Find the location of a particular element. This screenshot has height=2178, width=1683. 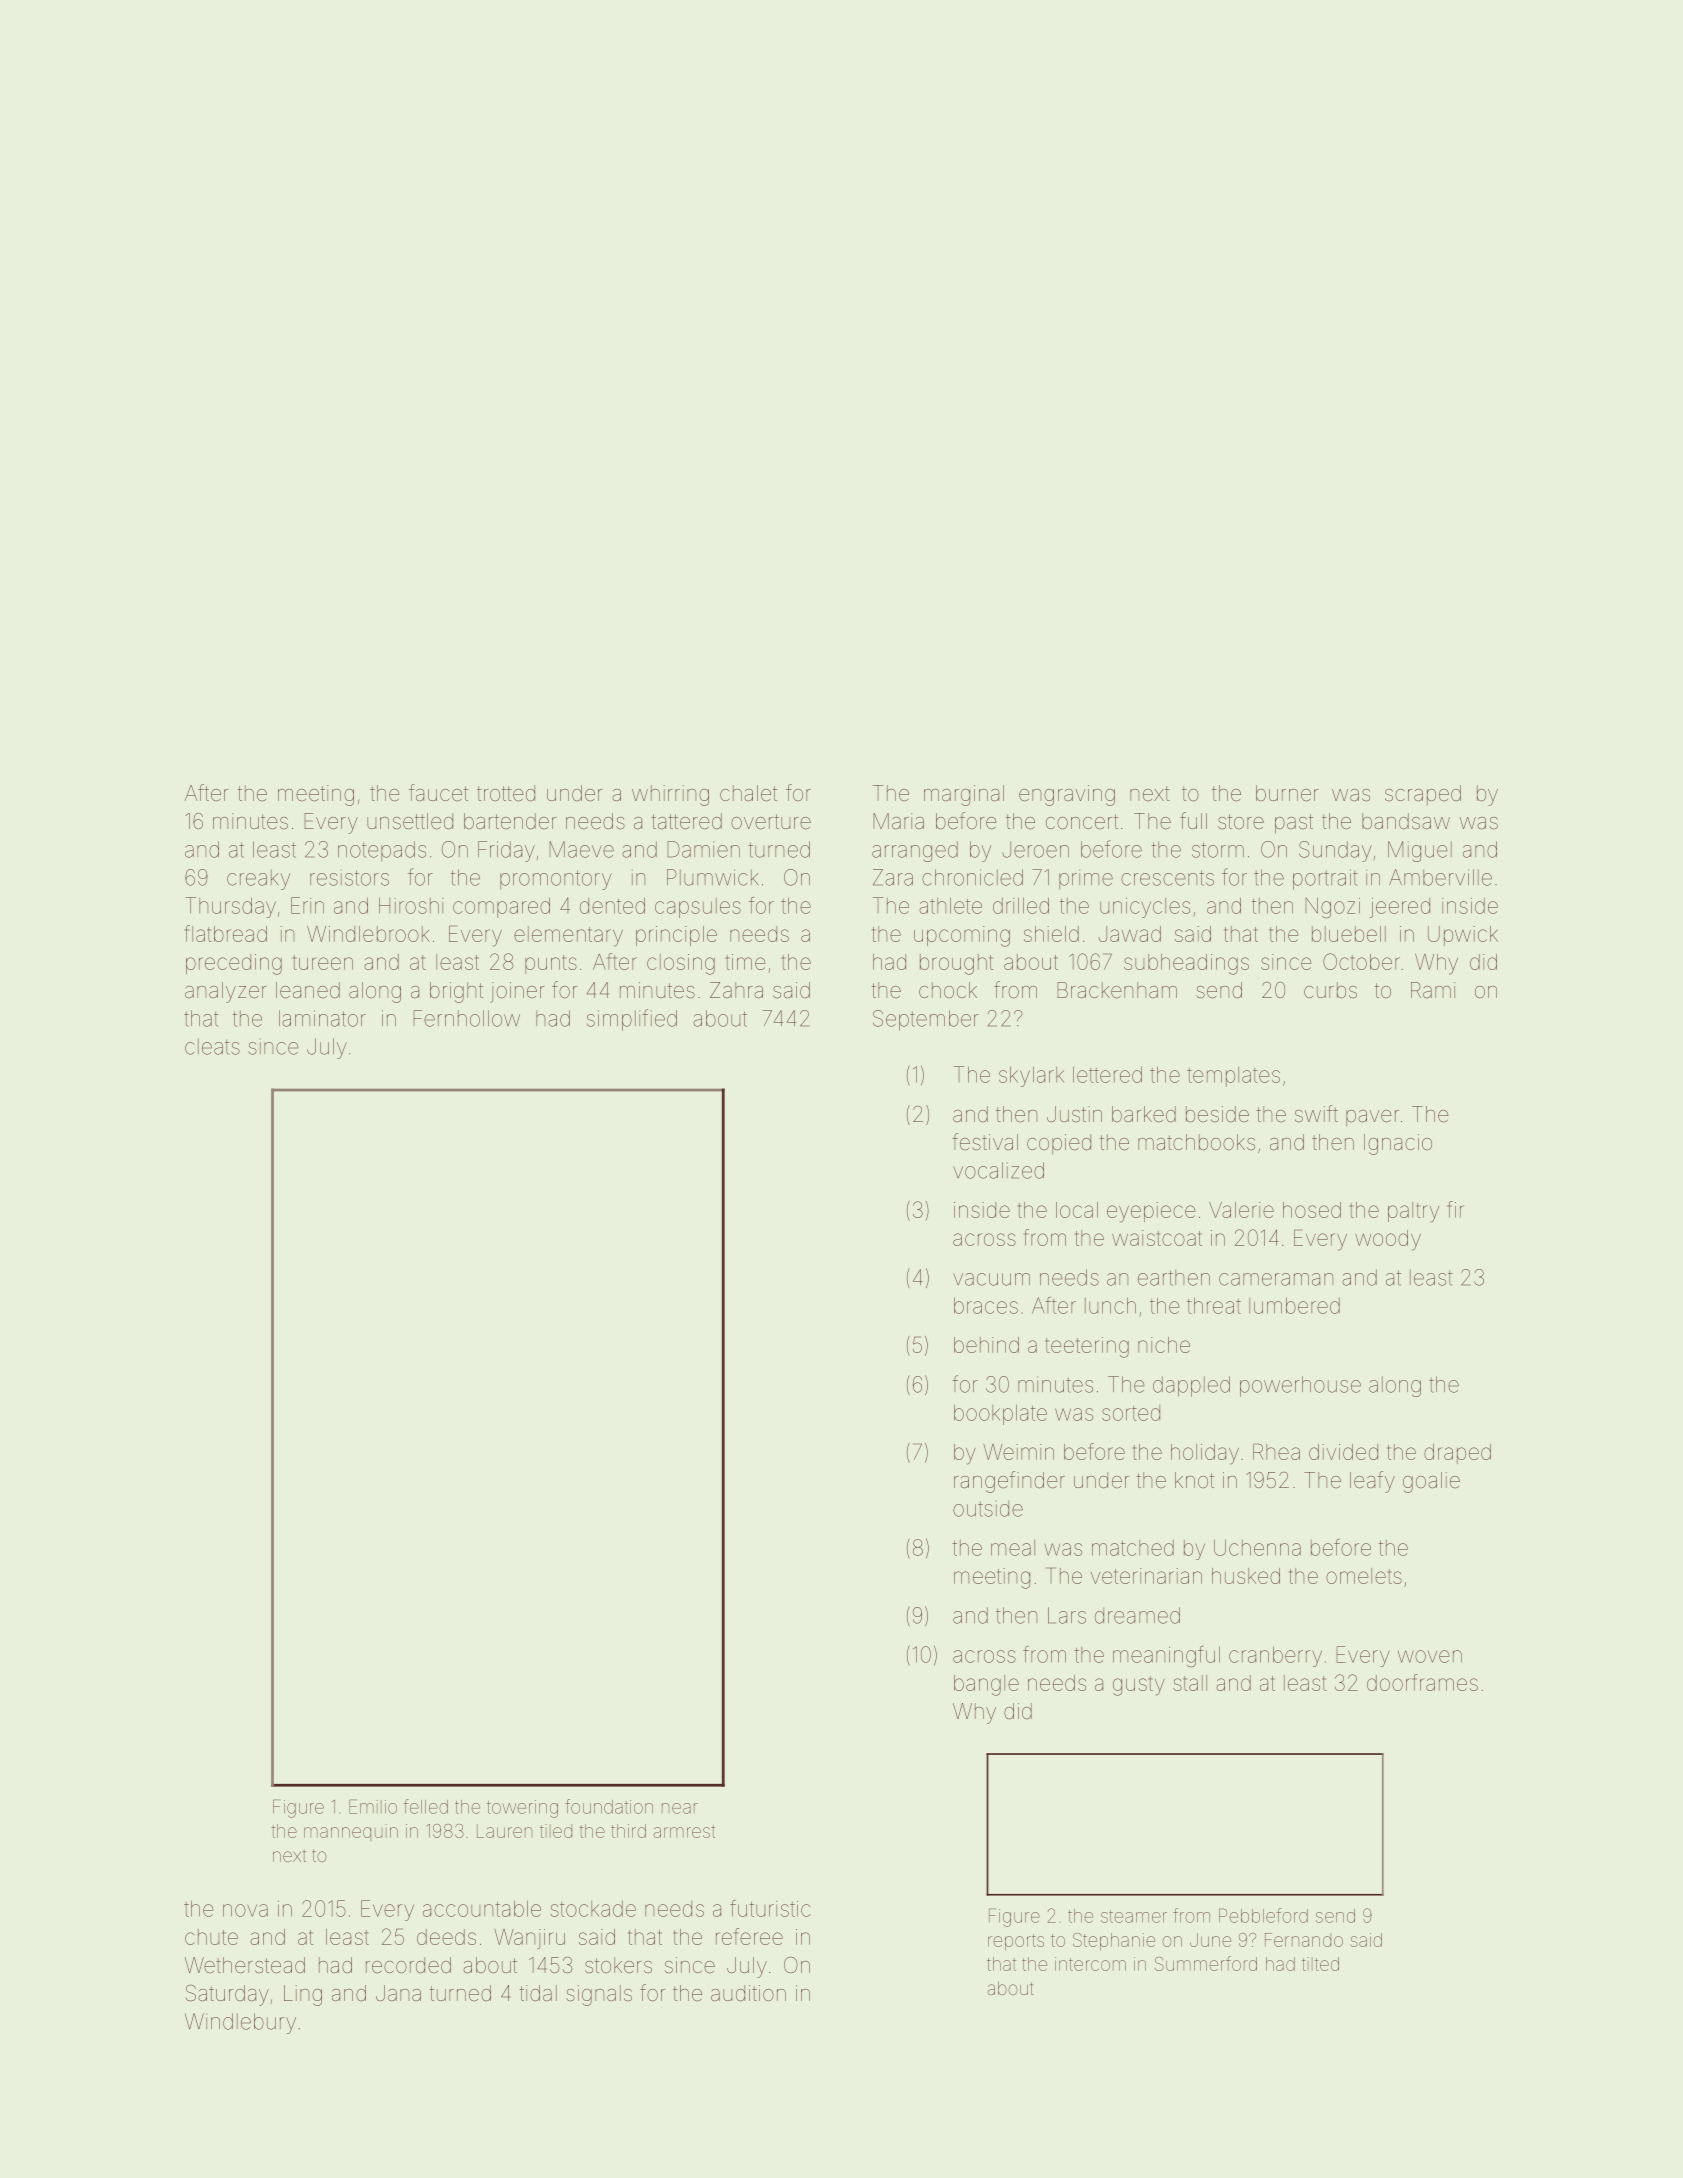

marginal is located at coordinates (964, 795).
